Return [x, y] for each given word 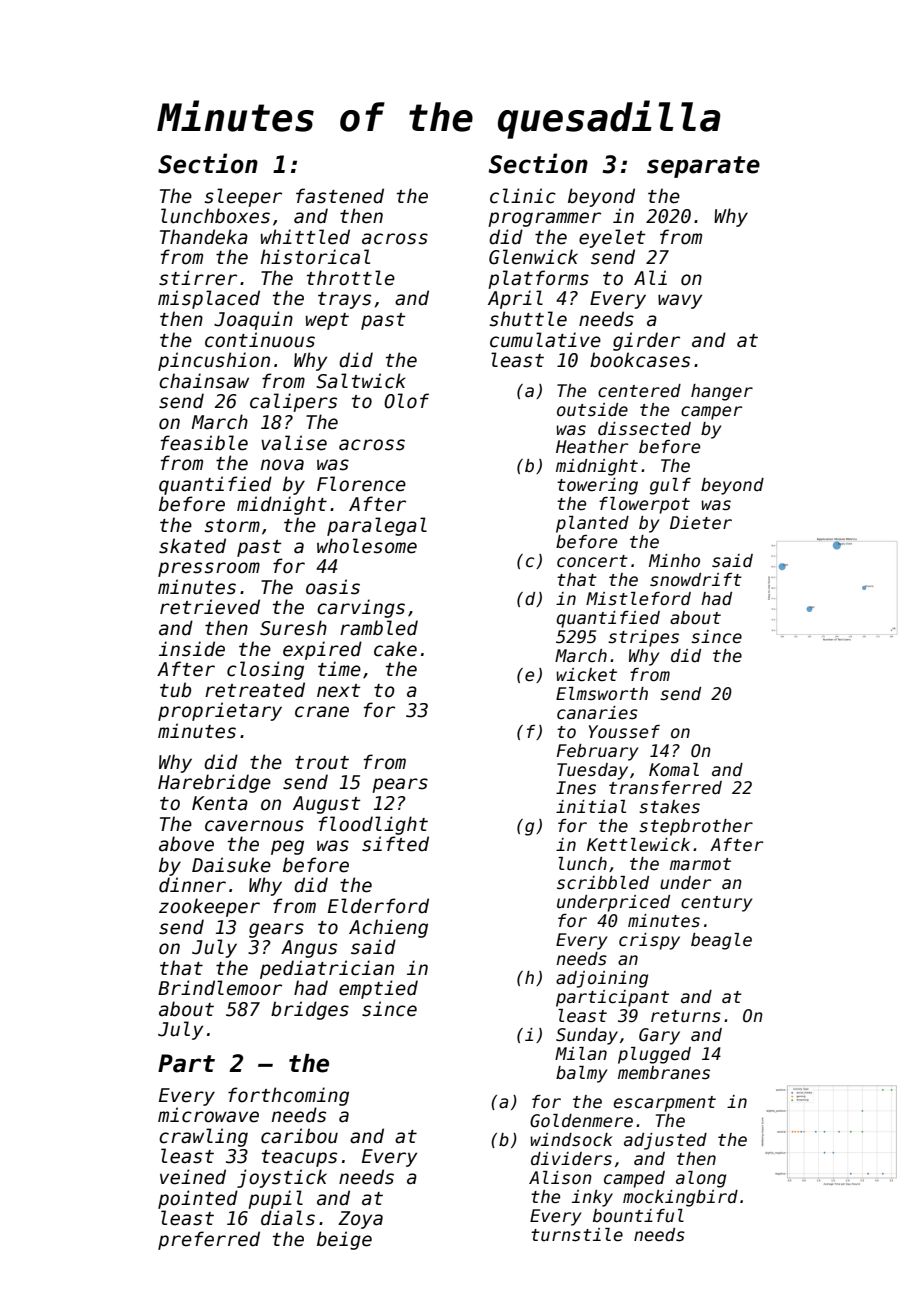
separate [703, 167]
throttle [351, 278]
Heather [592, 447]
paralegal [377, 526]
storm [232, 526]
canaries [597, 713]
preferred [209, 1240]
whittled [305, 237]
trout [322, 763]
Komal [674, 770]
